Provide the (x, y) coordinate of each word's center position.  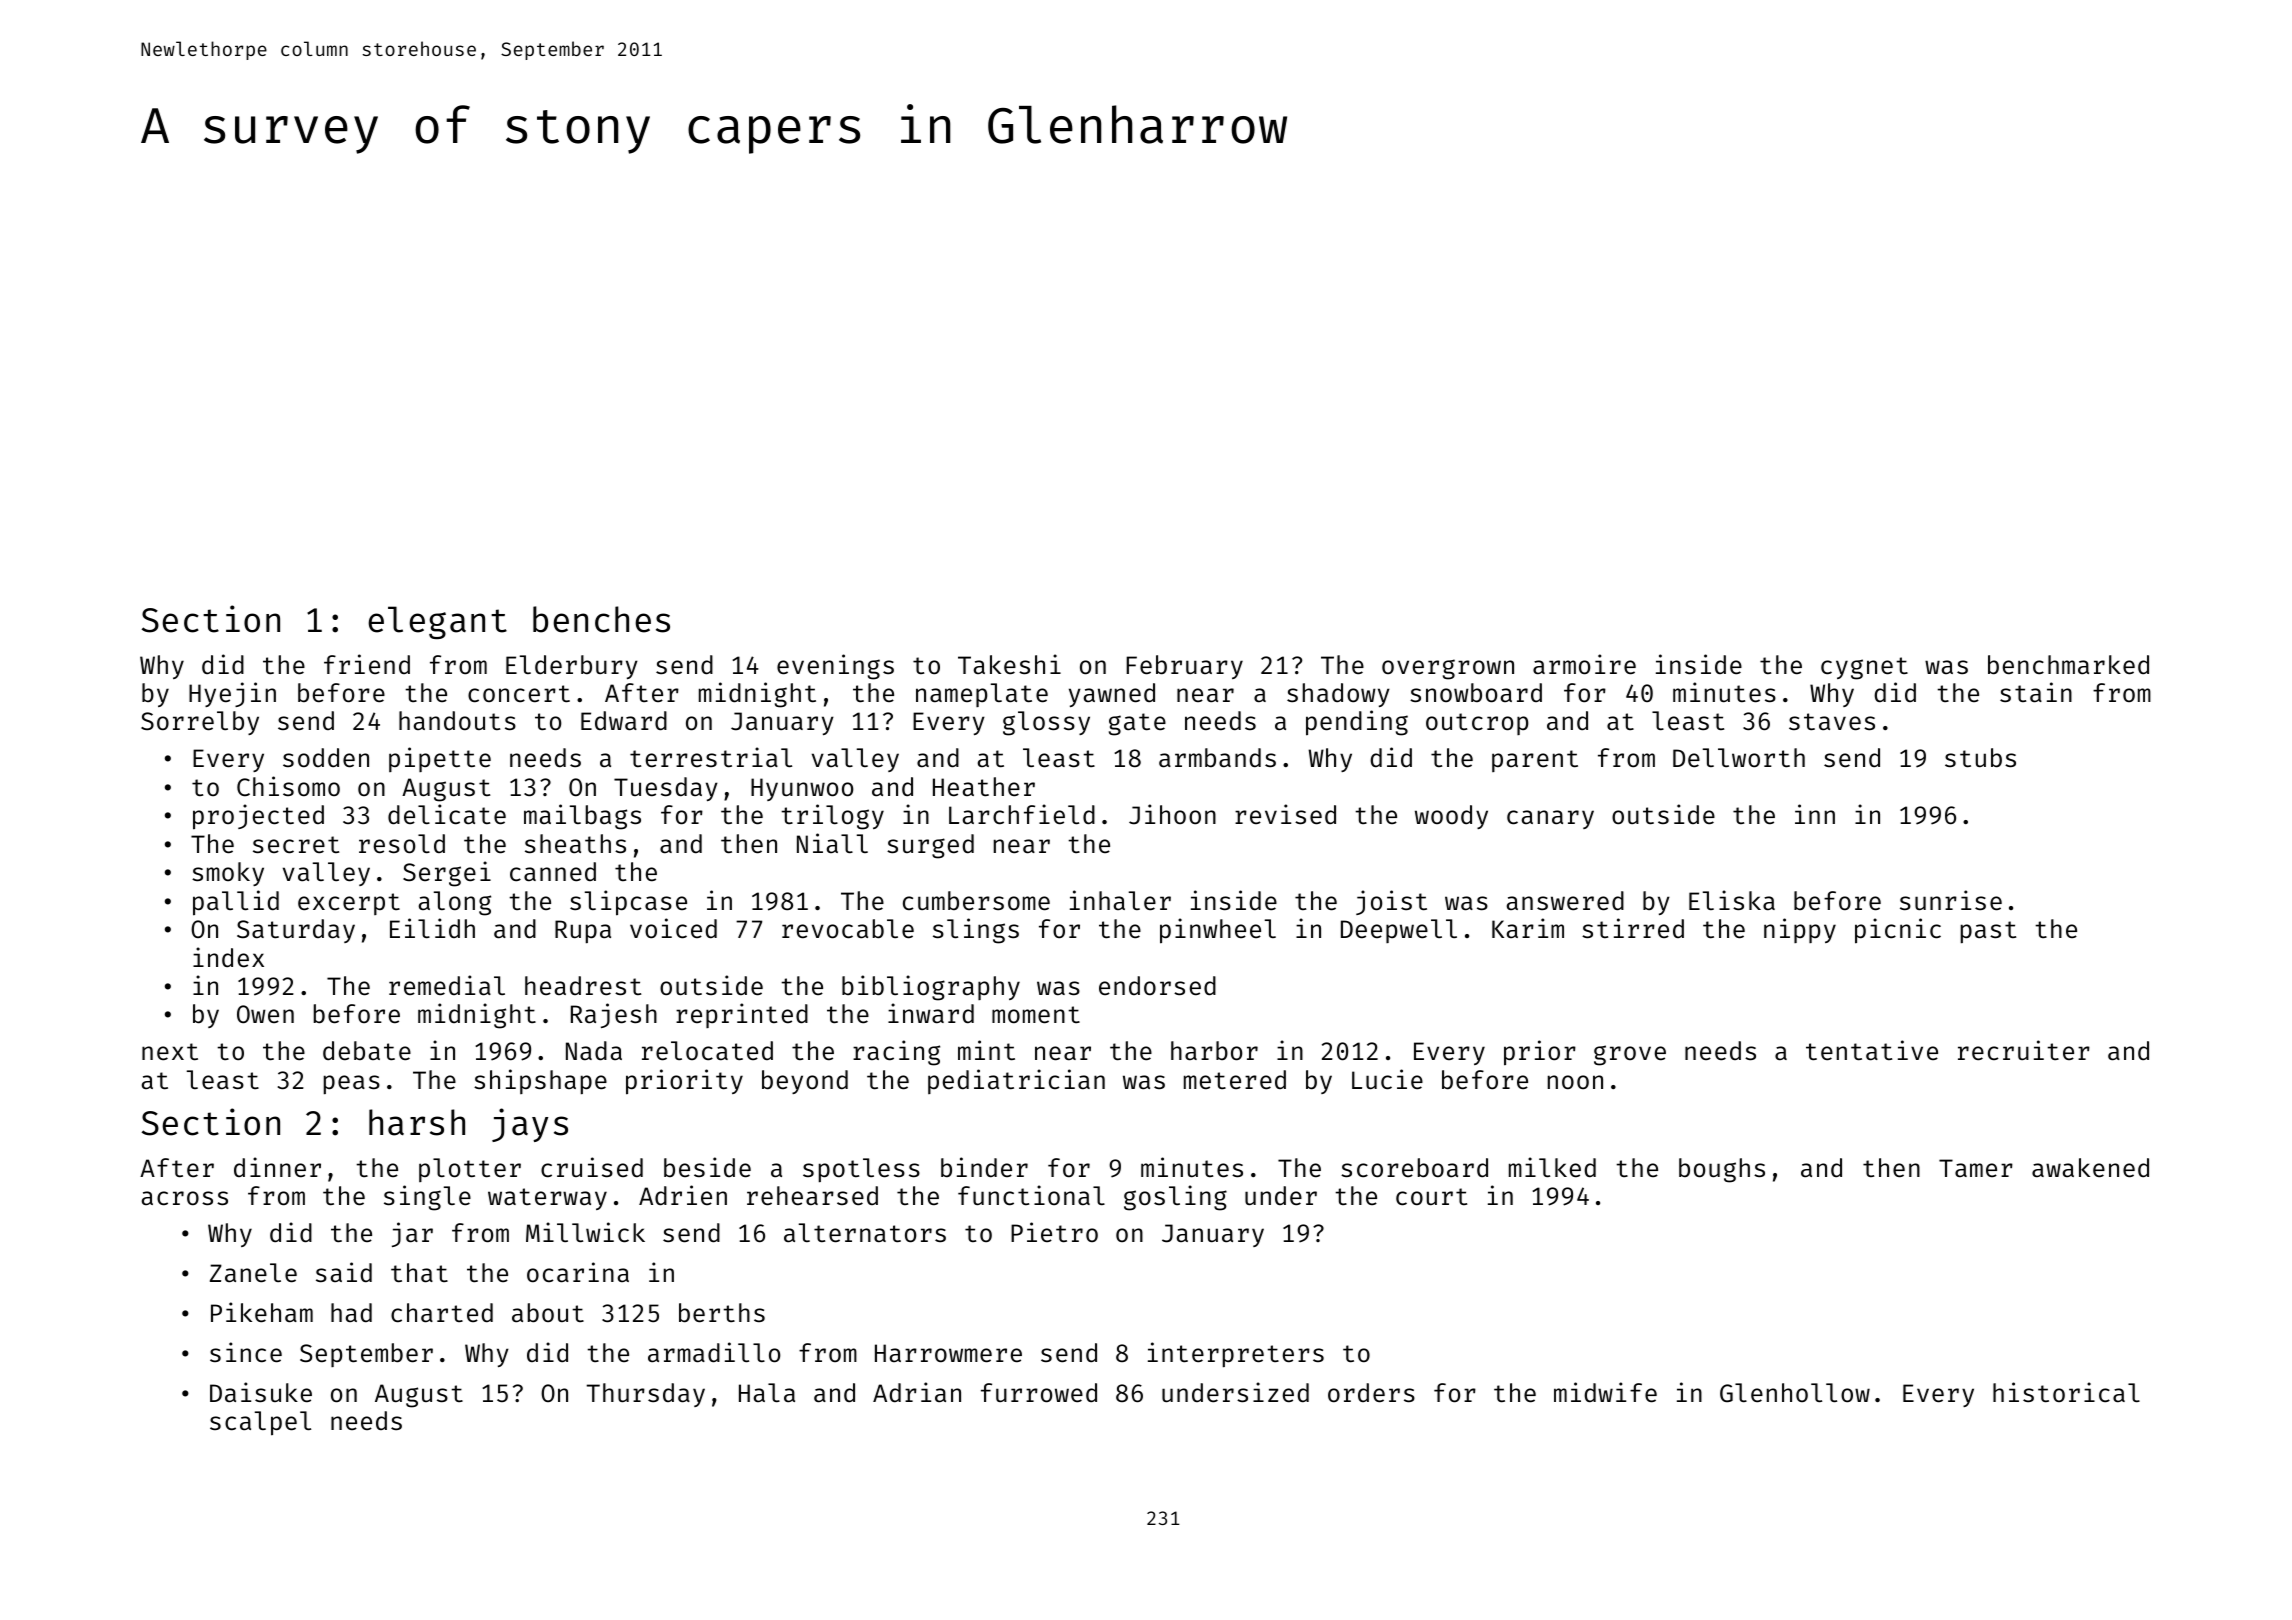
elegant (437, 622)
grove (1630, 1055)
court (1431, 1197)
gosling (1175, 1198)
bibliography (931, 988)
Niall (832, 843)
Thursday (645, 1395)
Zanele (253, 1273)
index (228, 957)
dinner (277, 1167)
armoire (1584, 664)
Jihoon (1172, 814)
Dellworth (1739, 758)
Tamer (1976, 1168)
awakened (2090, 1168)
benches (601, 619)
